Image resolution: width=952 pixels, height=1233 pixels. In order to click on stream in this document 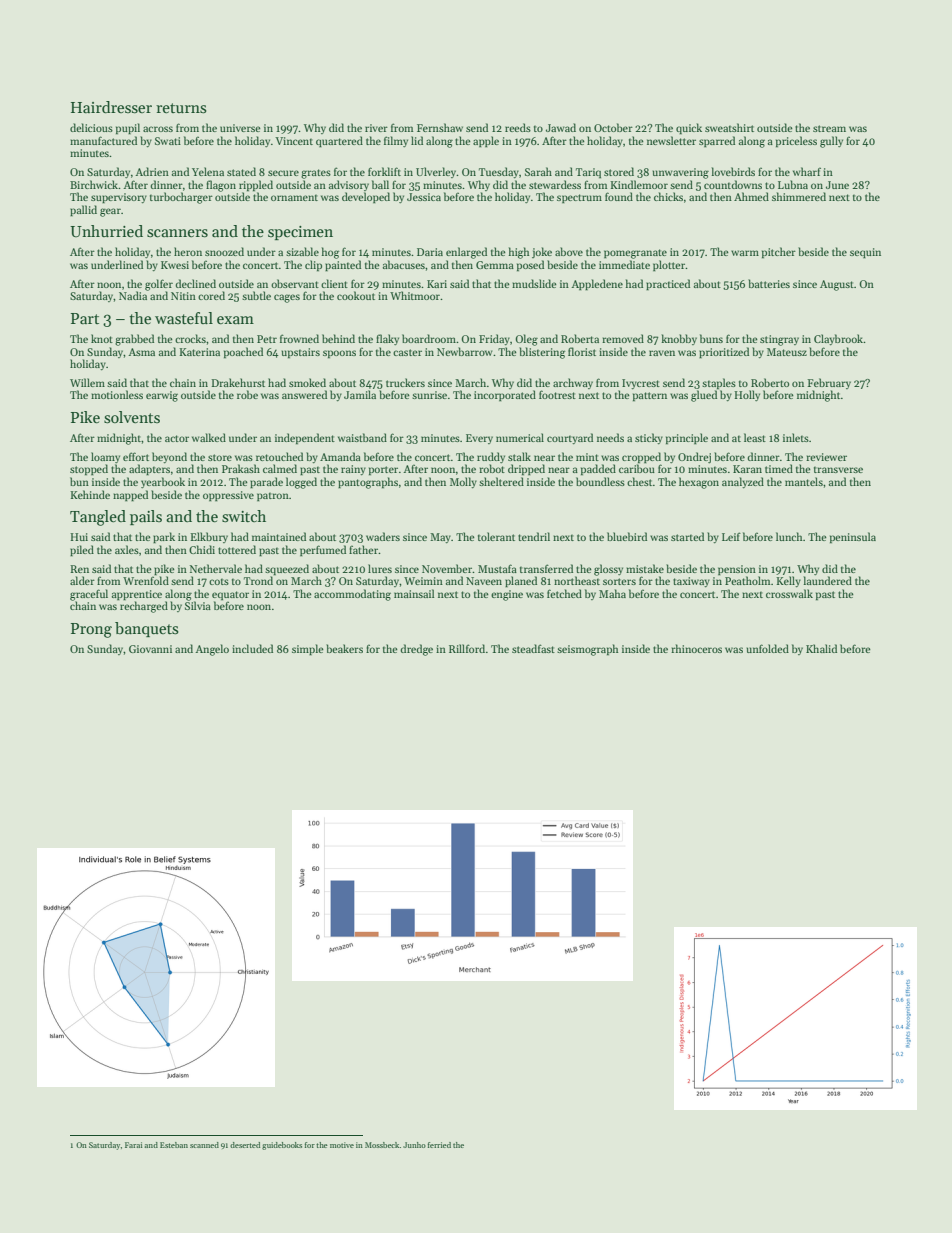, I will do `click(829, 128)`.
